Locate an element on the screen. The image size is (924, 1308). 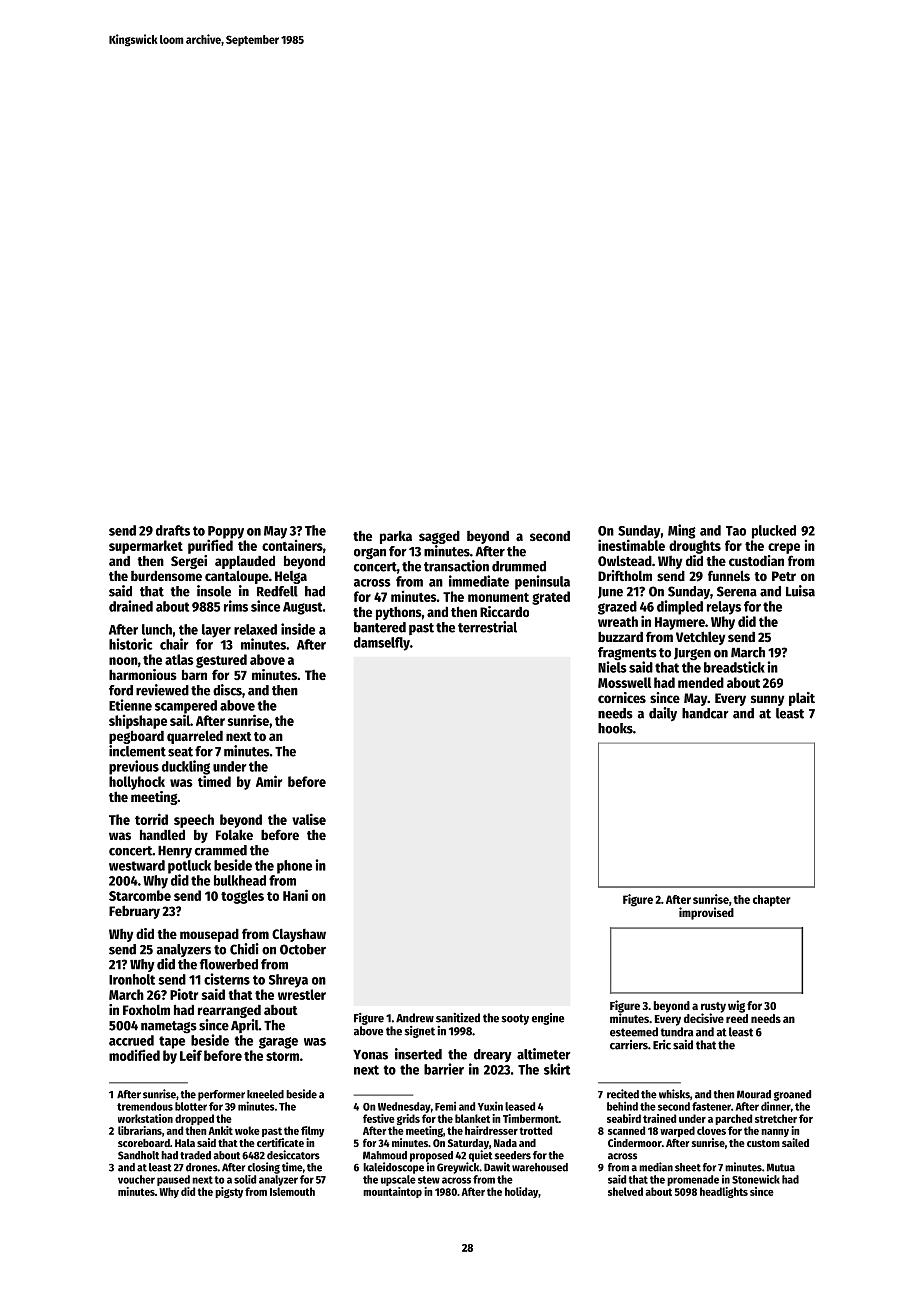
organ is located at coordinates (370, 554).
